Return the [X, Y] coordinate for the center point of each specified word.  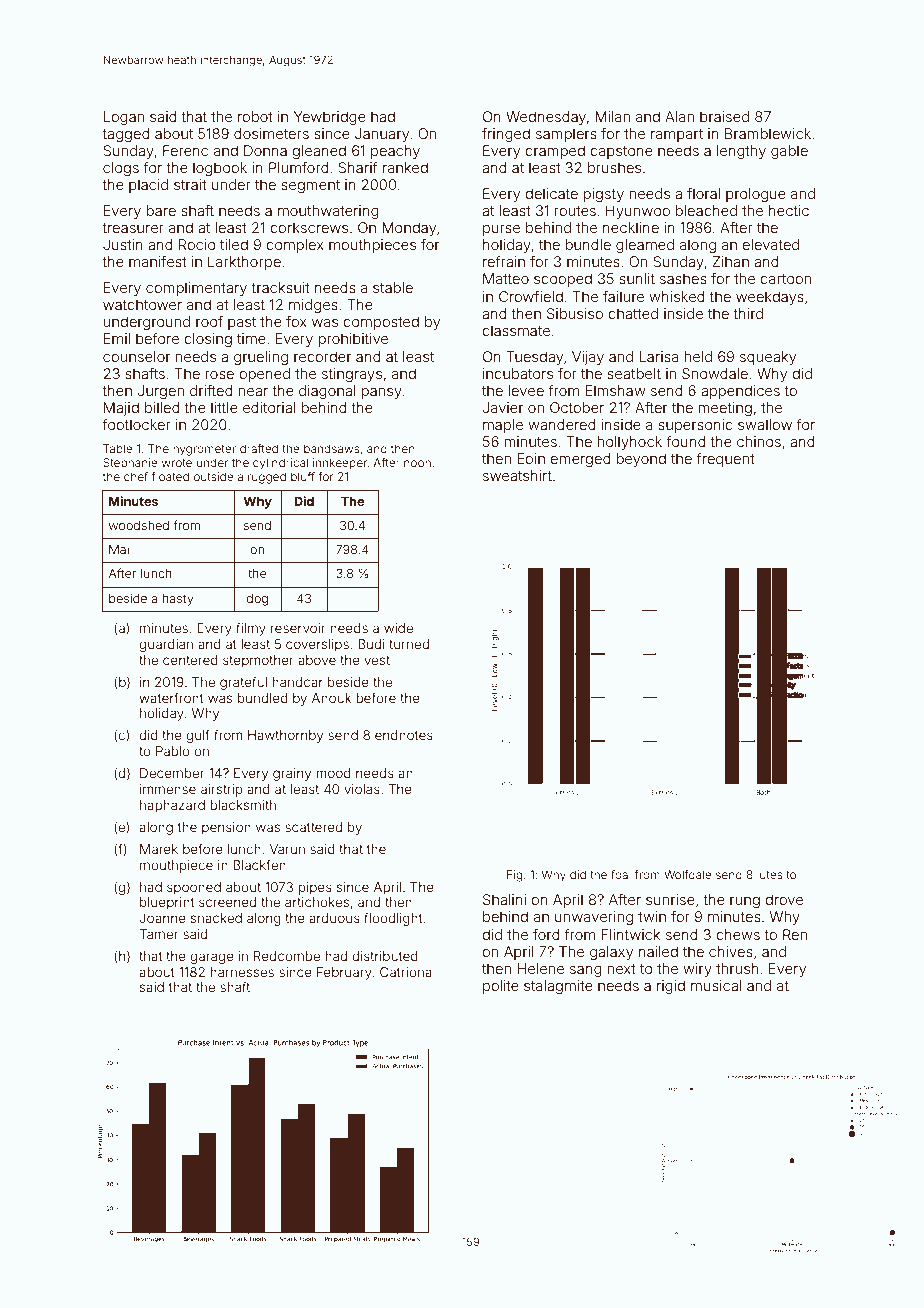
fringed [506, 135]
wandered [562, 424]
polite [501, 987]
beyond [641, 460]
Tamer [159, 934]
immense [168, 789]
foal [621, 874]
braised [724, 116]
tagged [126, 135]
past [242, 323]
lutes [769, 874]
